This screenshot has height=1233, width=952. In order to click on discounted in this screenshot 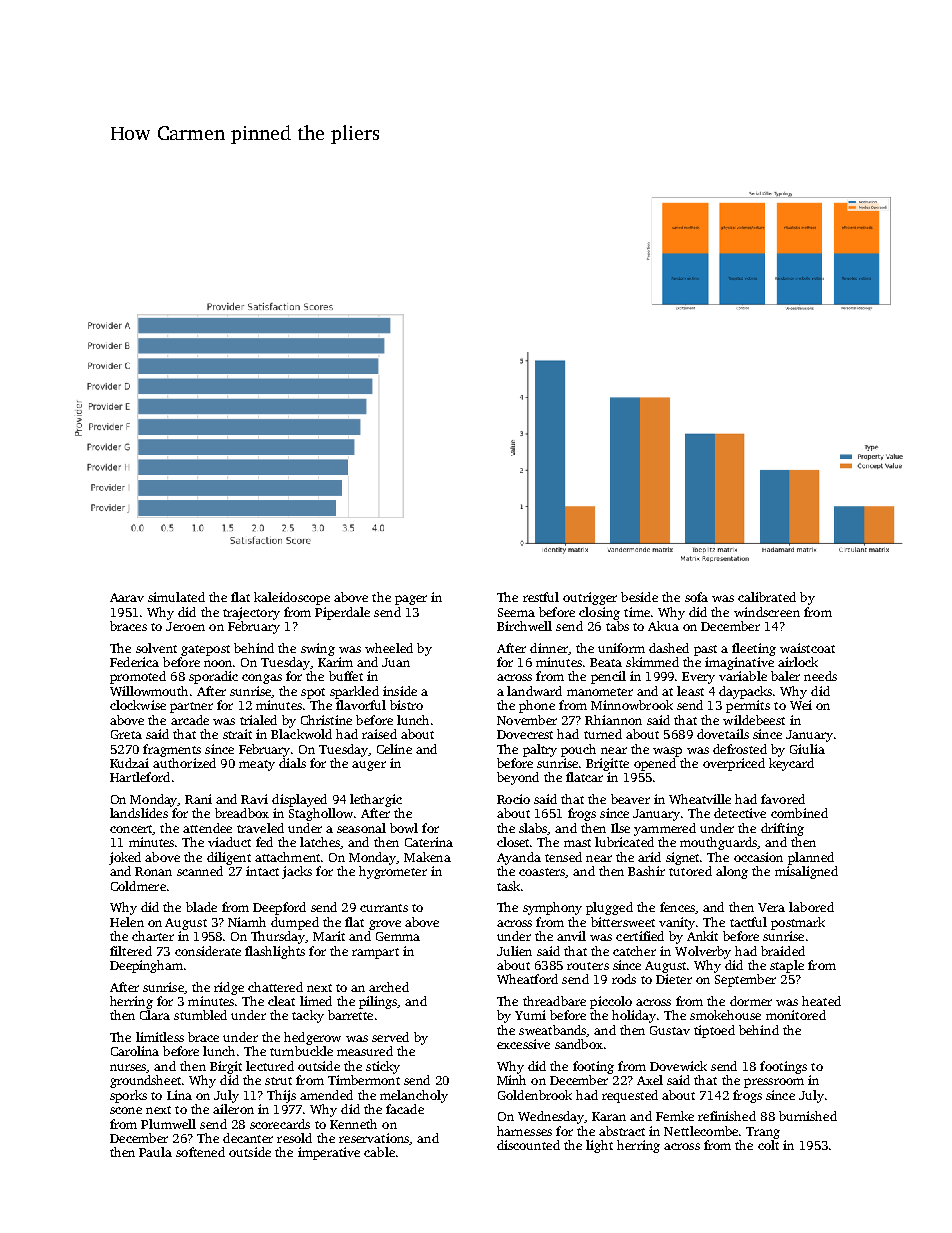, I will do `click(528, 1145)`.
